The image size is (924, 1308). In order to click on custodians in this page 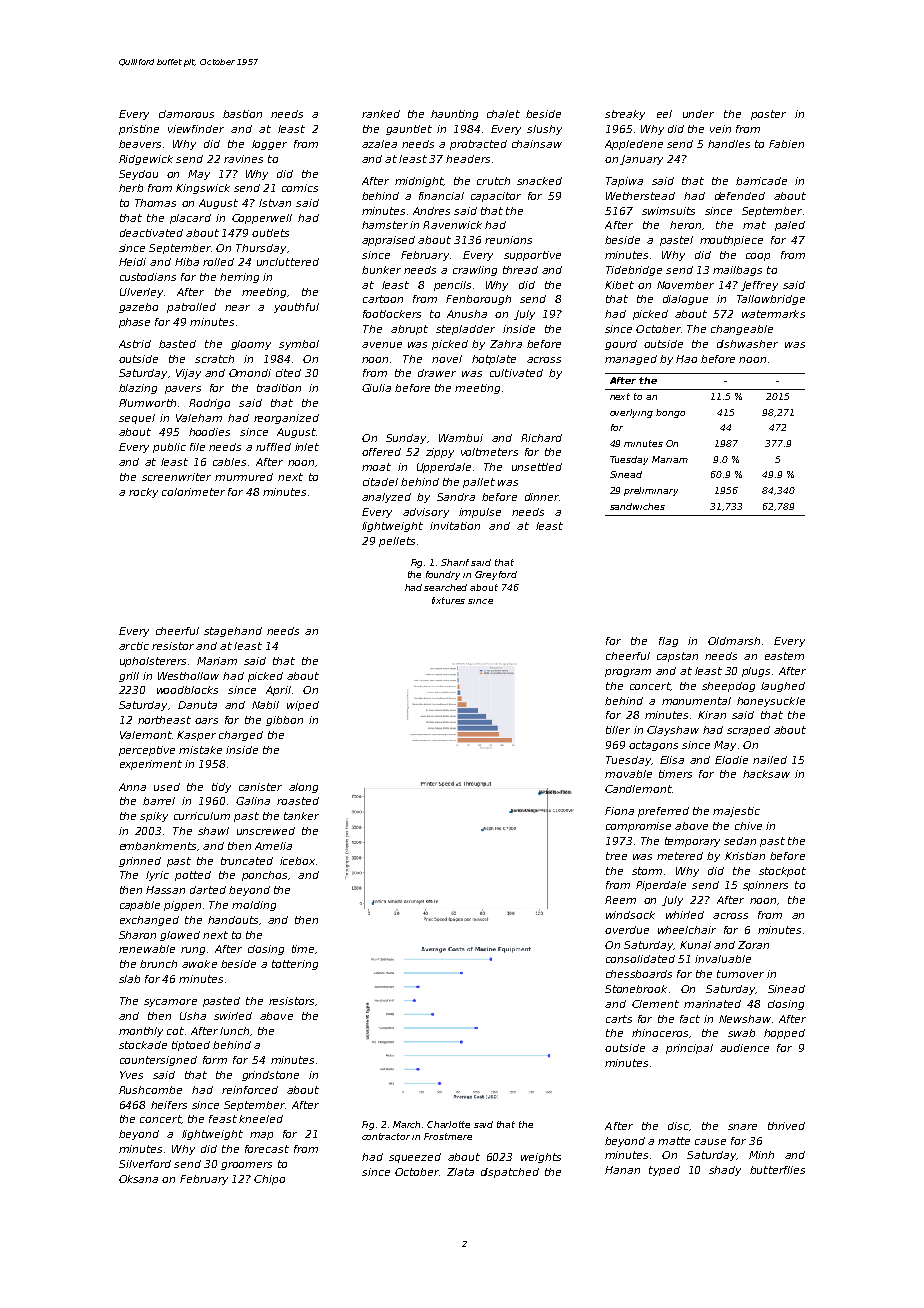, I will do `click(148, 277)`.
